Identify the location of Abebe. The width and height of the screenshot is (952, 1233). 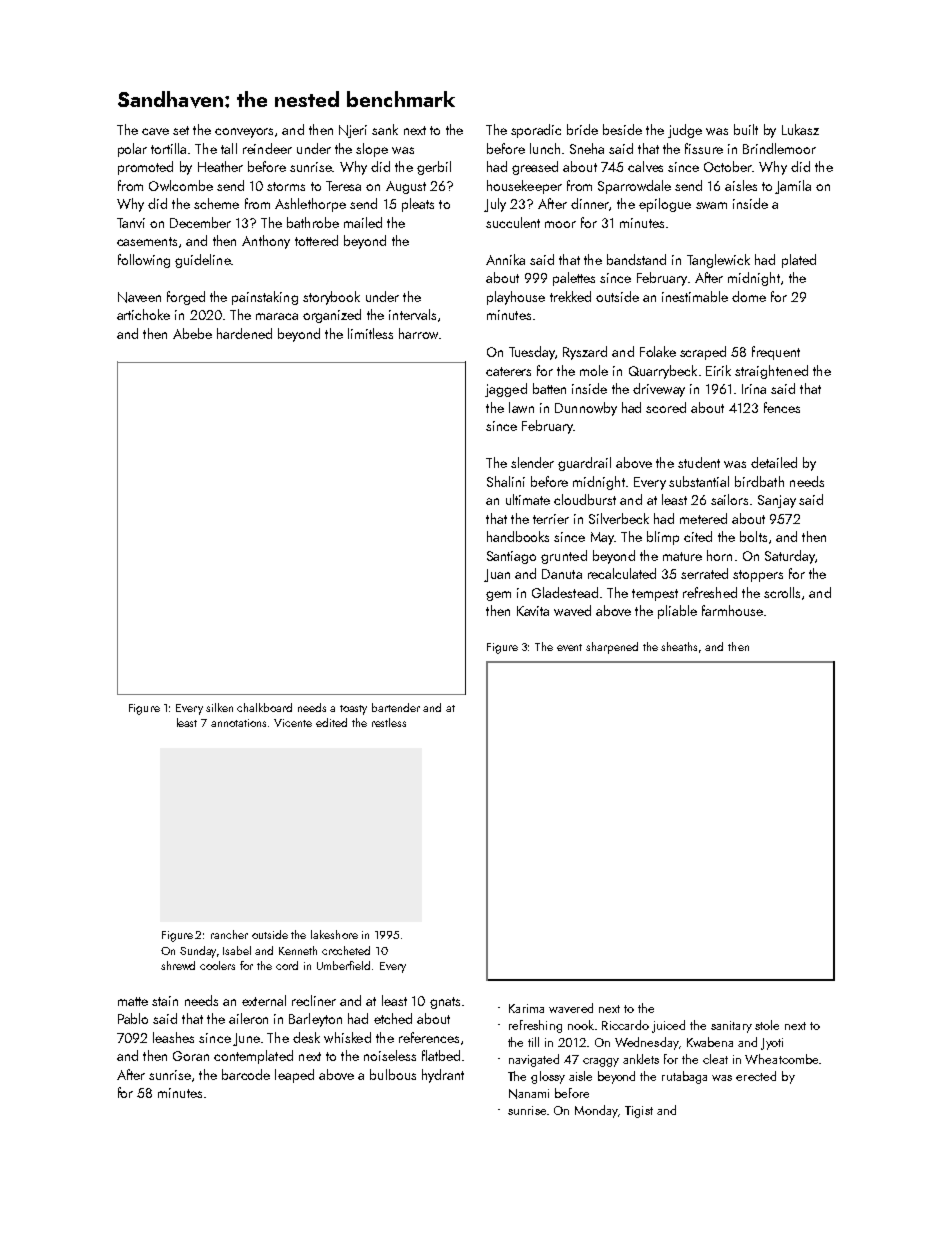
(192, 333).
